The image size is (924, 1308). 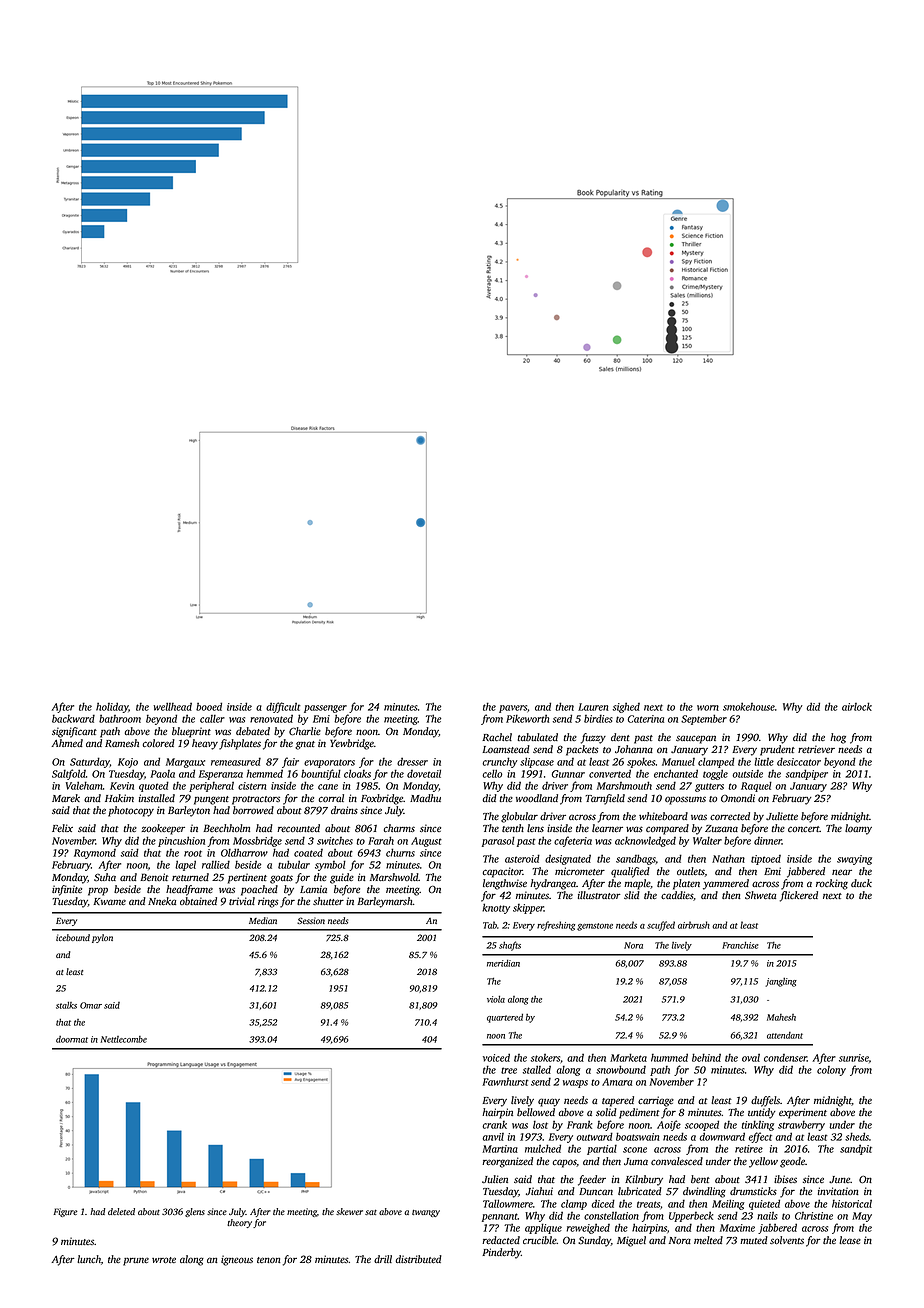 What do you see at coordinates (782, 816) in the document?
I see `Juliette` at bounding box center [782, 816].
